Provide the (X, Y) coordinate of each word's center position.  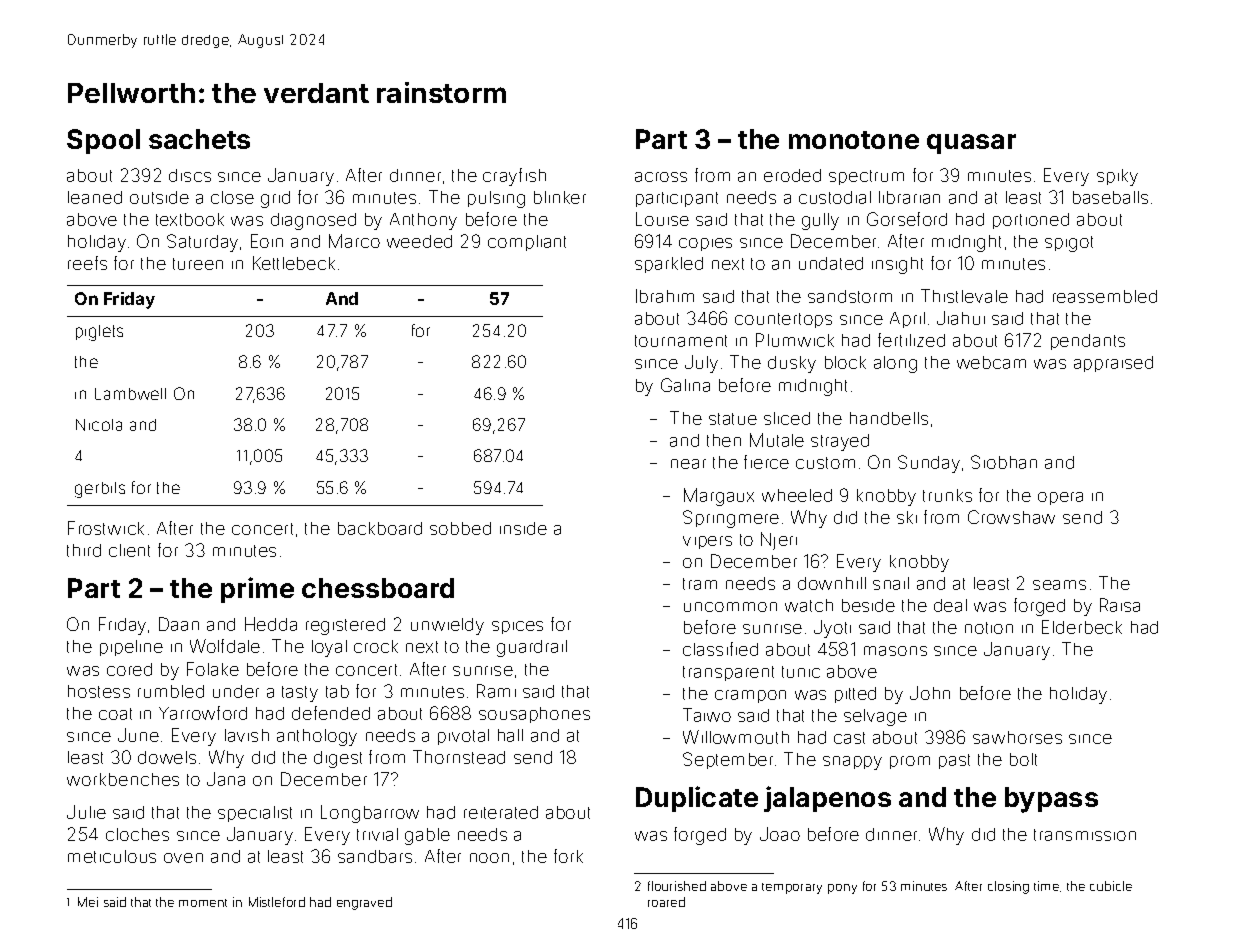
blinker (560, 197)
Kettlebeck (294, 263)
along (895, 364)
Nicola (99, 425)
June (138, 735)
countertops (783, 320)
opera (1060, 498)
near (688, 464)
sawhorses (1017, 737)
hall (510, 735)
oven (183, 858)
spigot (1069, 244)
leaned (95, 197)
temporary (792, 888)
